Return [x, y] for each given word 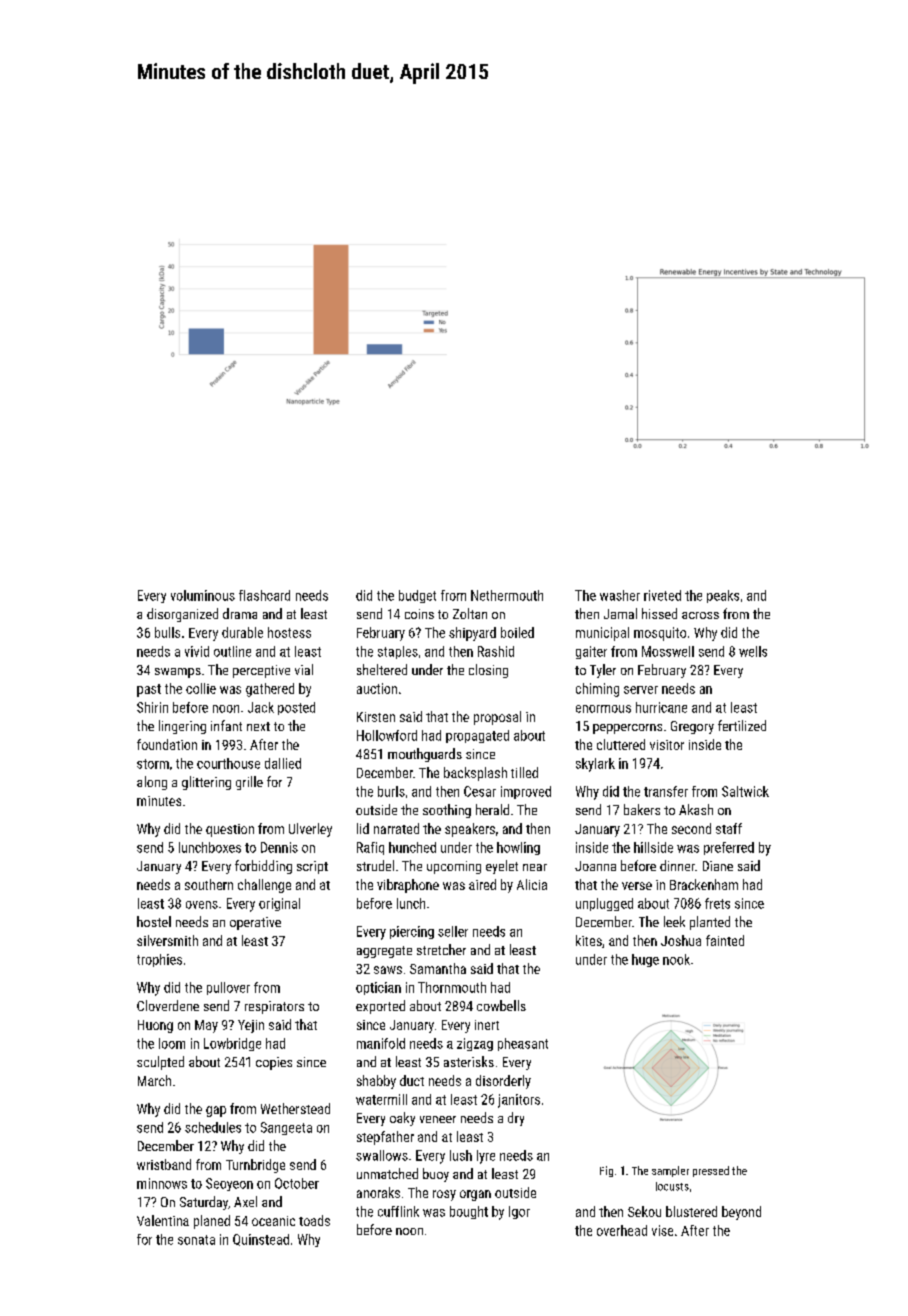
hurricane [661, 707]
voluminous [203, 595]
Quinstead [261, 1240]
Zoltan [470, 613]
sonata [196, 1240]
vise [662, 1230]
